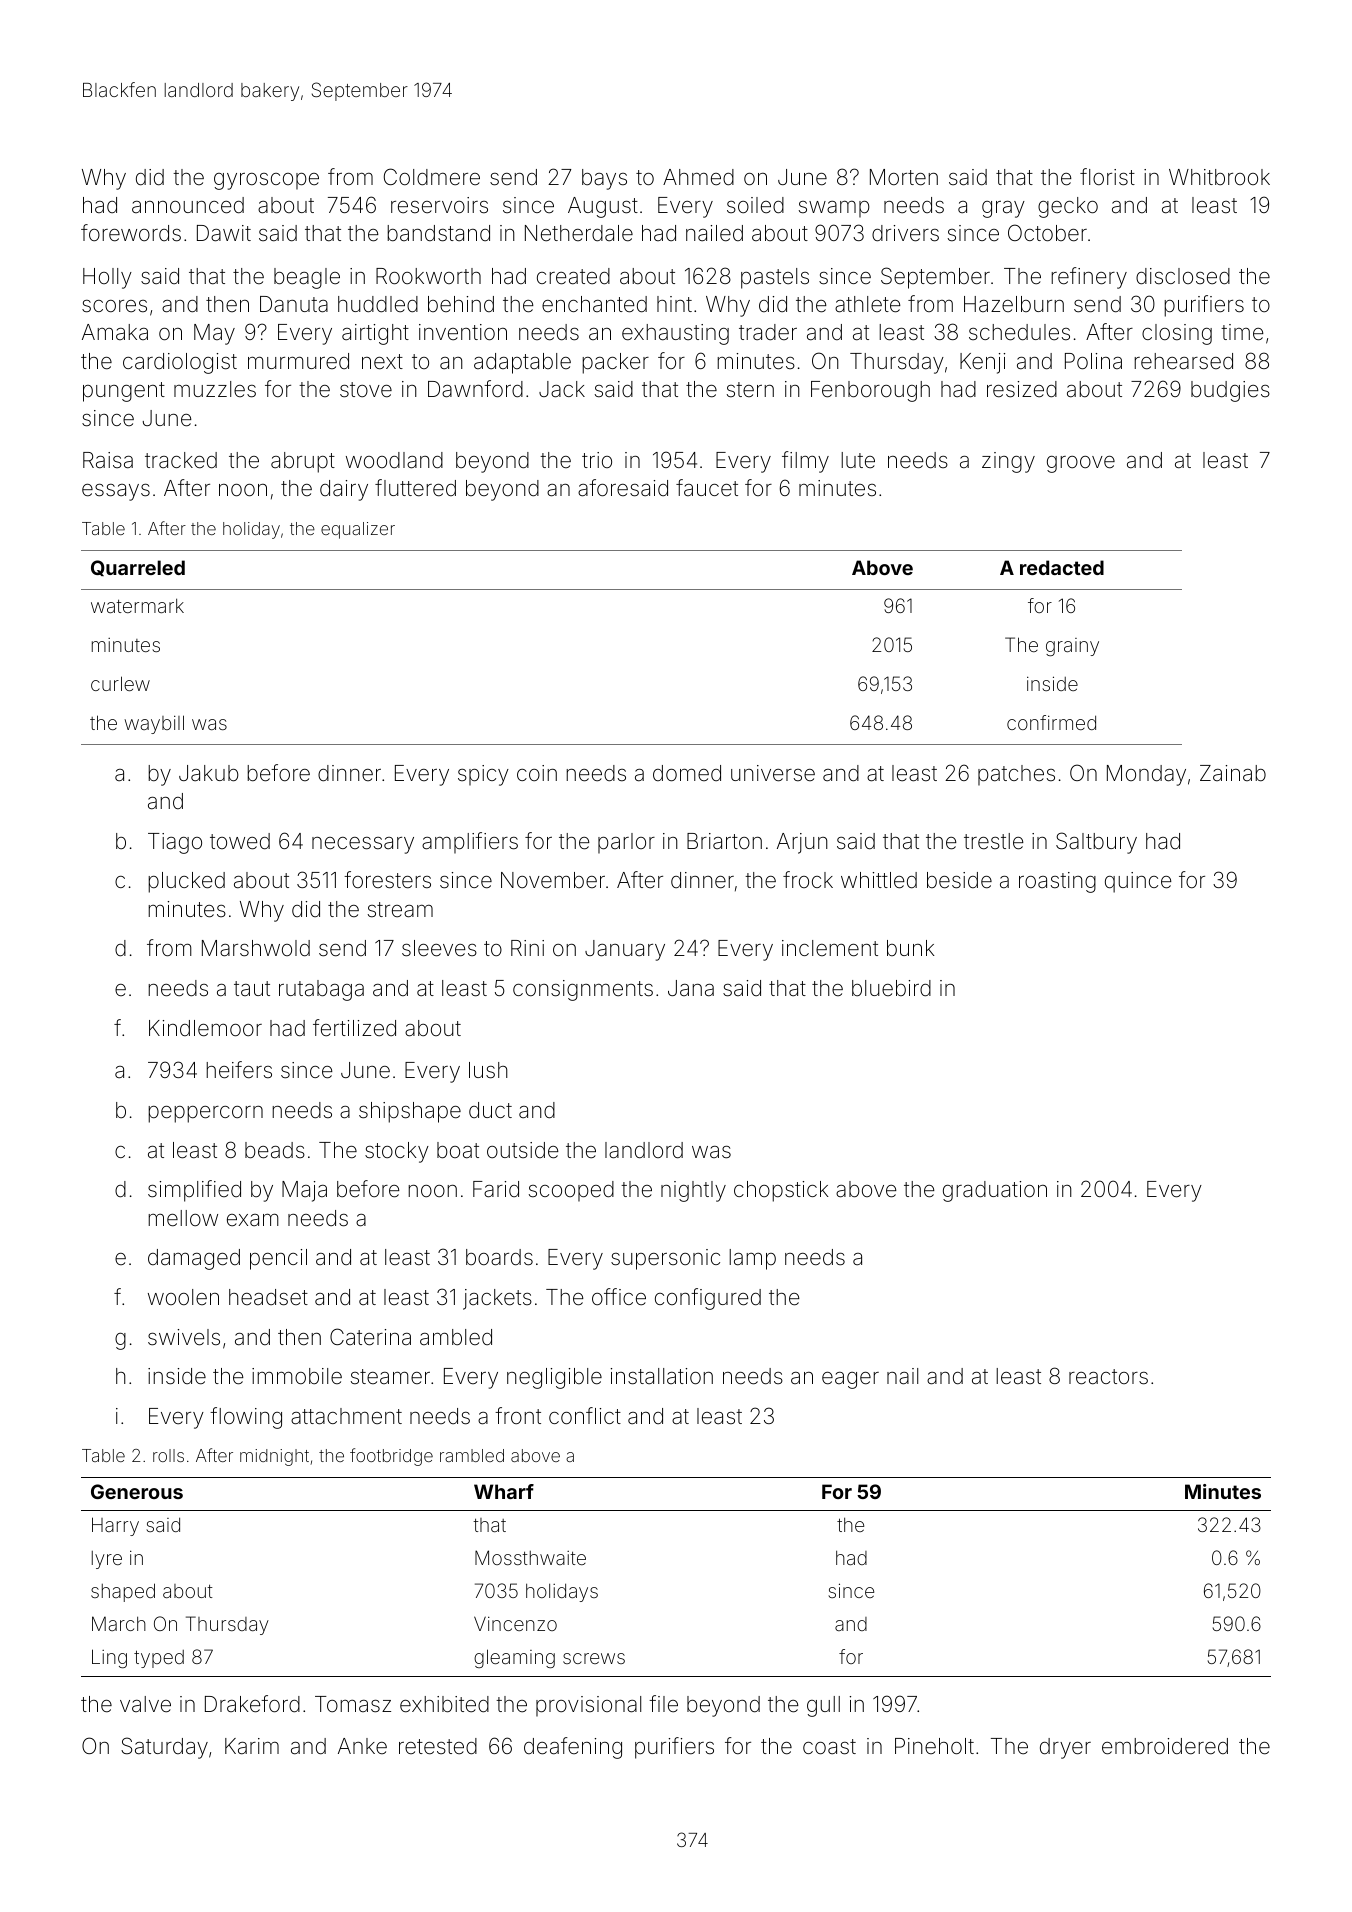  Describe the element at coordinates (604, 179) in the page. I see `bays` at that location.
